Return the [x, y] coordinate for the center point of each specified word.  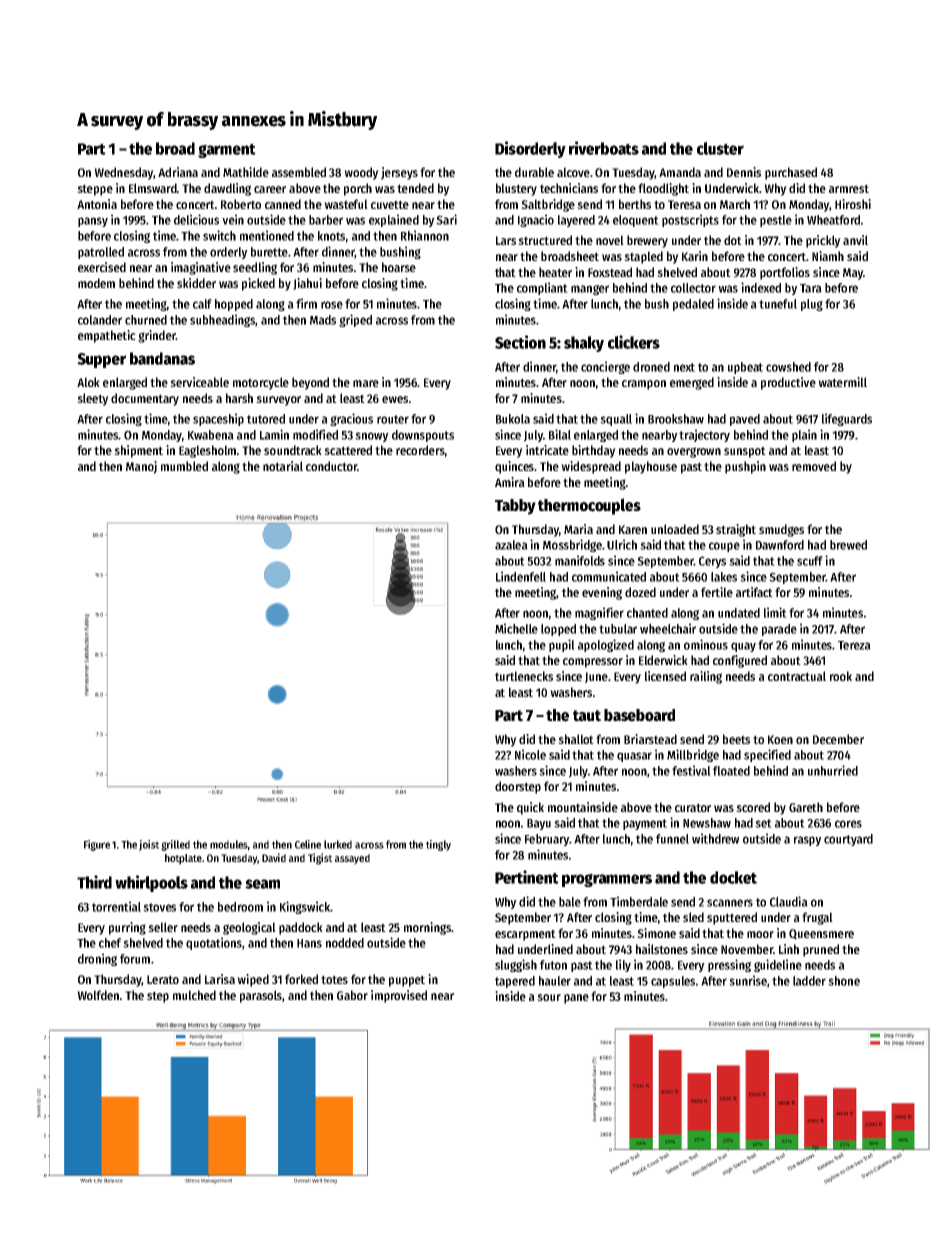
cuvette [390, 204]
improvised [399, 996]
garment [227, 150]
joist [149, 845]
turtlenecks [524, 676]
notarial [283, 466]
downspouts [423, 436]
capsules [673, 982]
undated [739, 613]
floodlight [663, 189]
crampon [644, 385]
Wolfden [98, 995]
